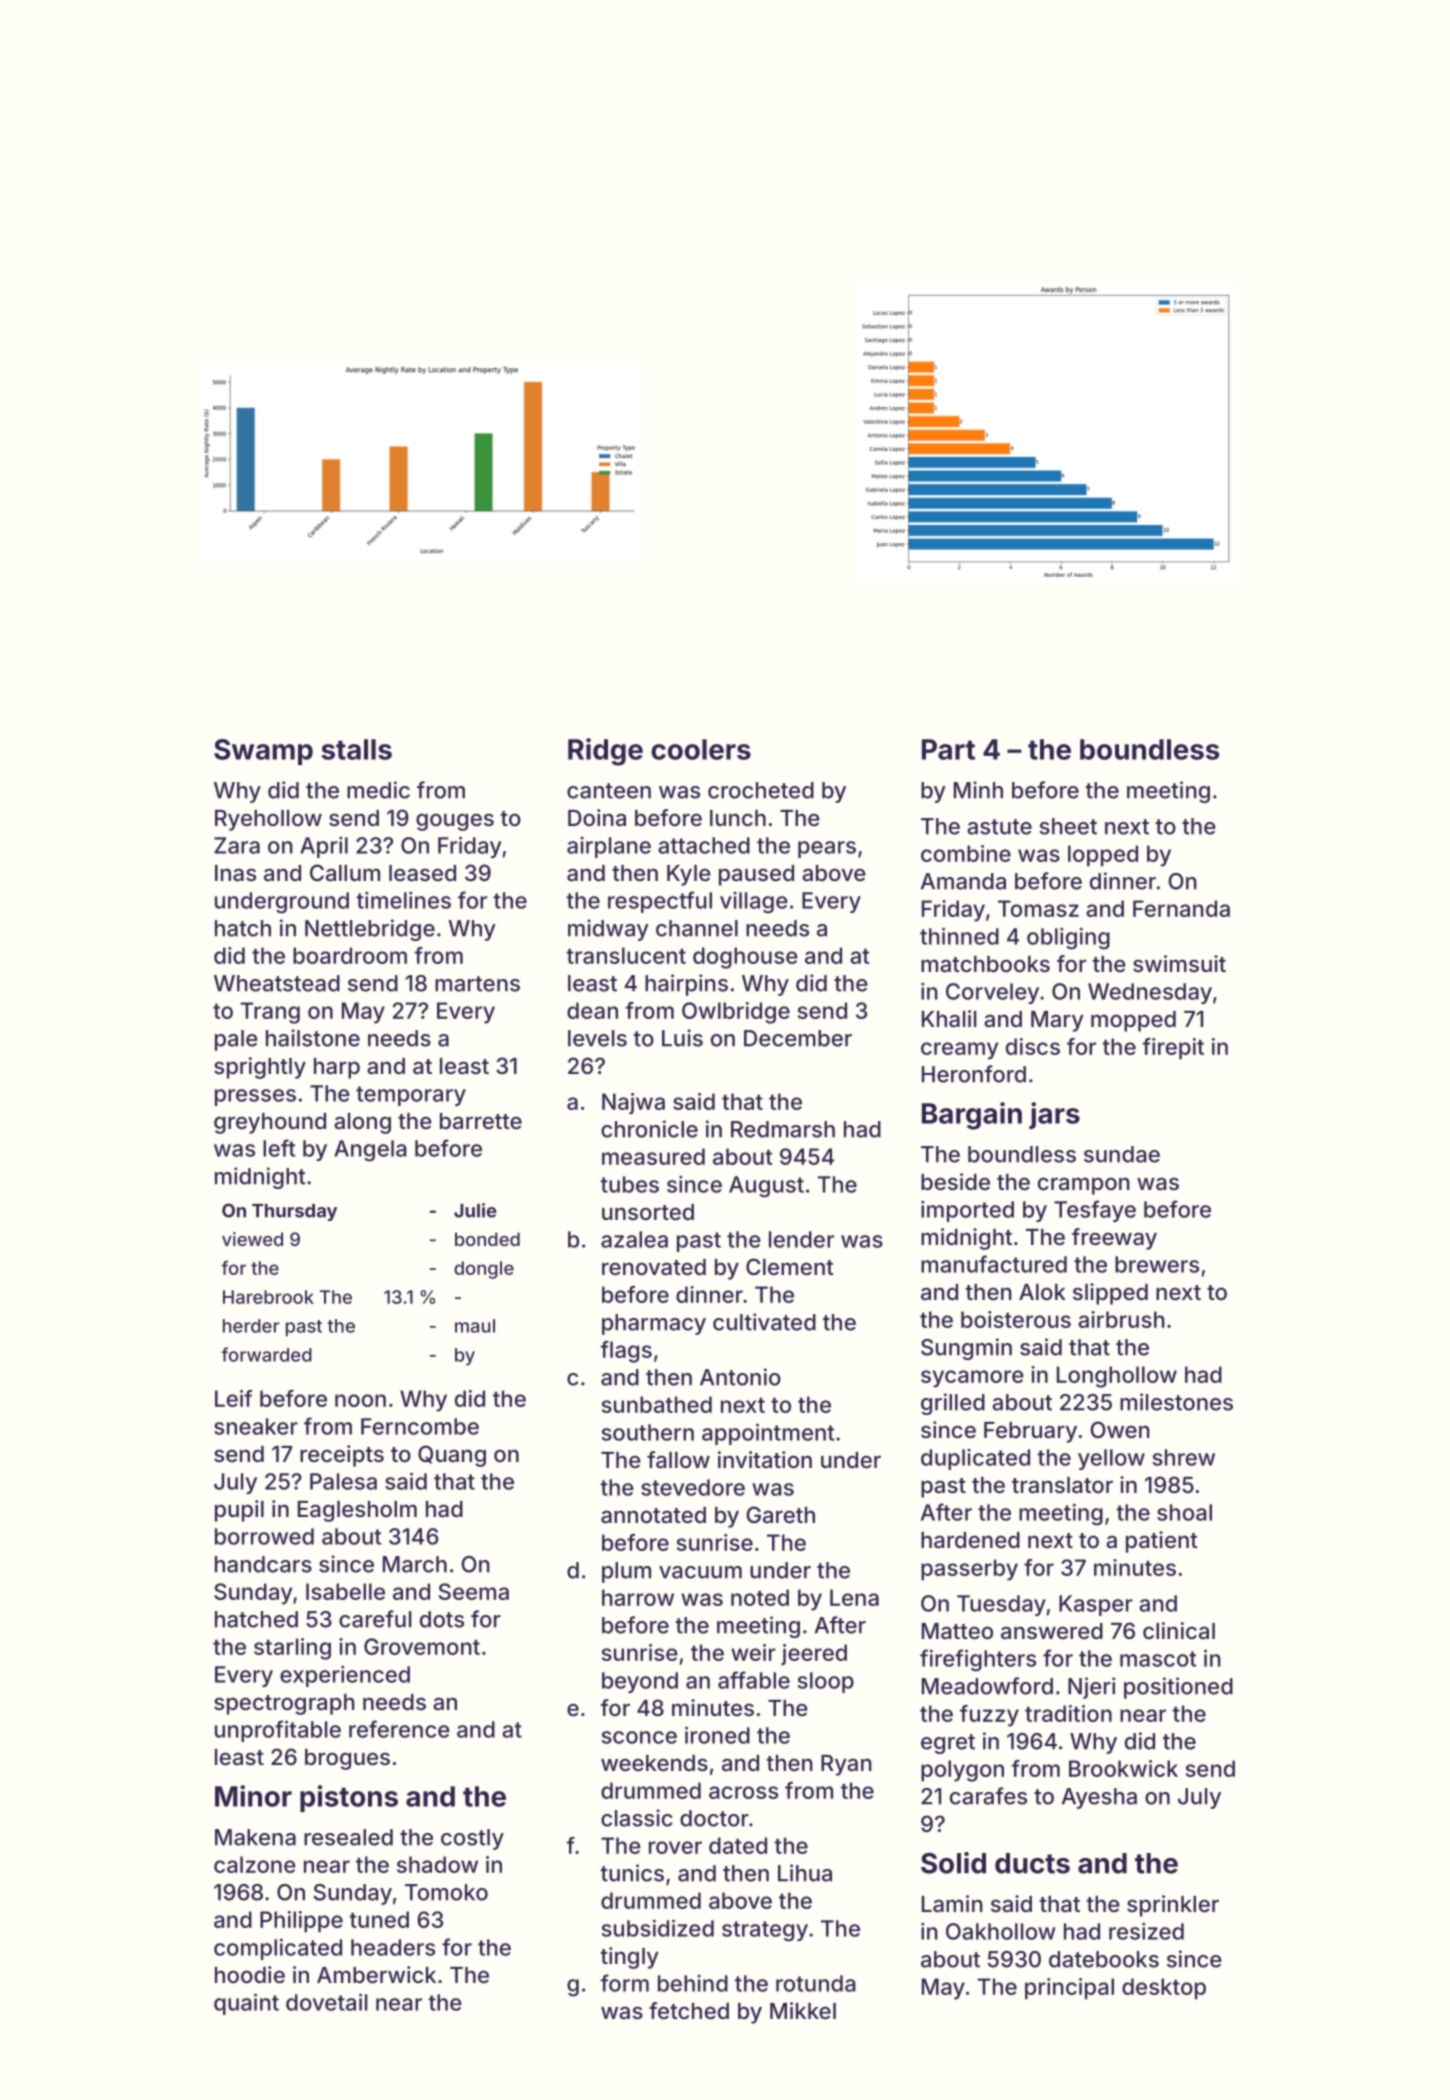 This document has width=1450, height=2100. I want to click on Isabelle, so click(345, 1591).
